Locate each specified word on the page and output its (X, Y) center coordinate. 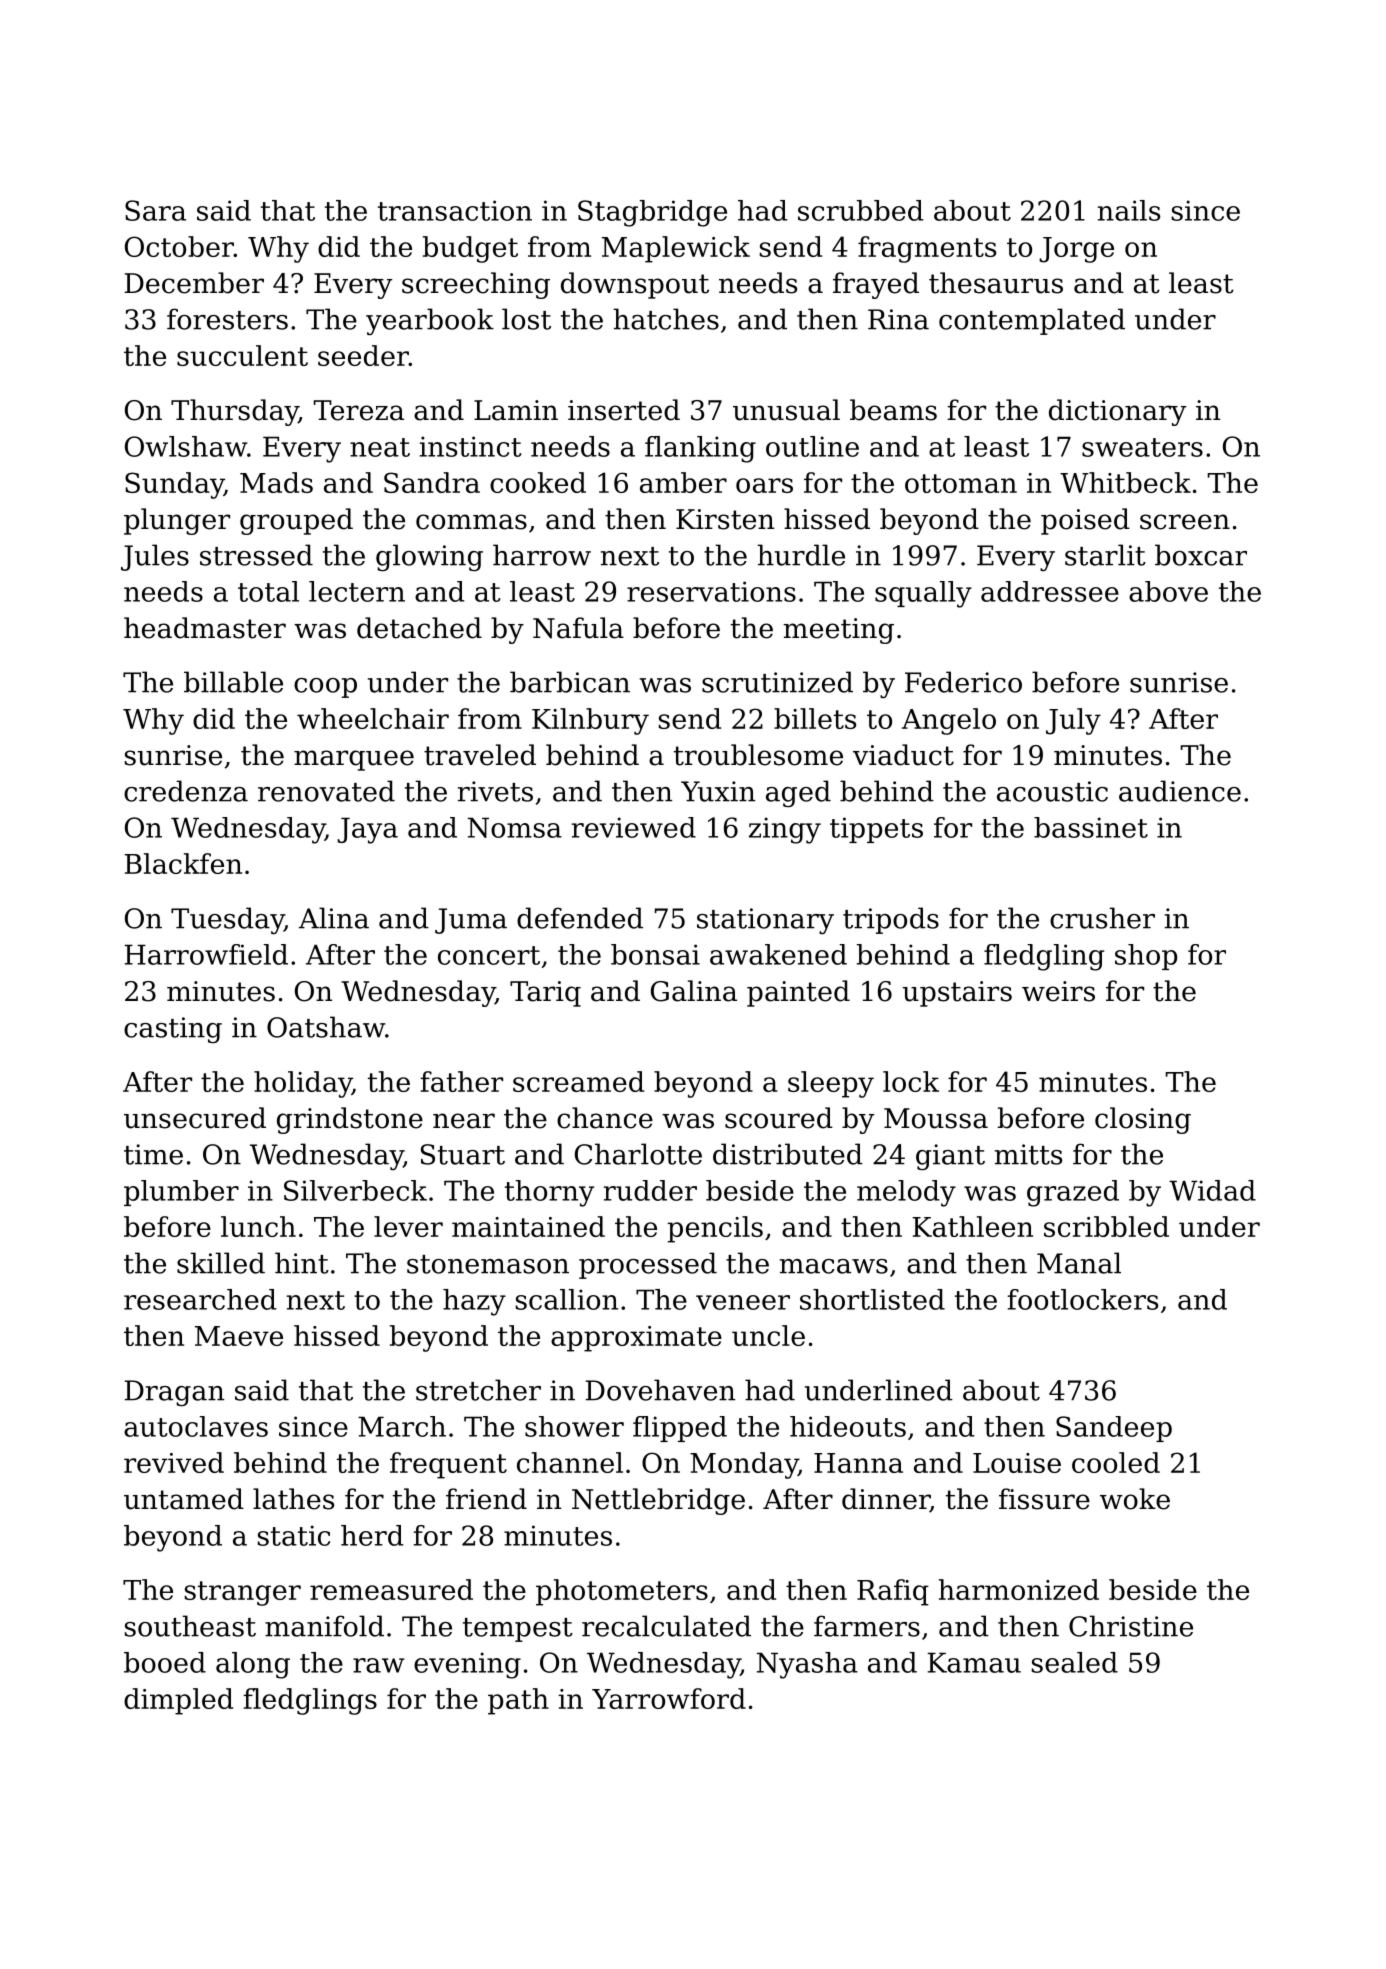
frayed (876, 285)
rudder (650, 1190)
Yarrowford (669, 1698)
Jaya (367, 830)
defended (580, 918)
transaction (455, 210)
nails (1129, 210)
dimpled (178, 1701)
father (461, 1081)
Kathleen (972, 1226)
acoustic (1052, 791)
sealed (1075, 1662)
